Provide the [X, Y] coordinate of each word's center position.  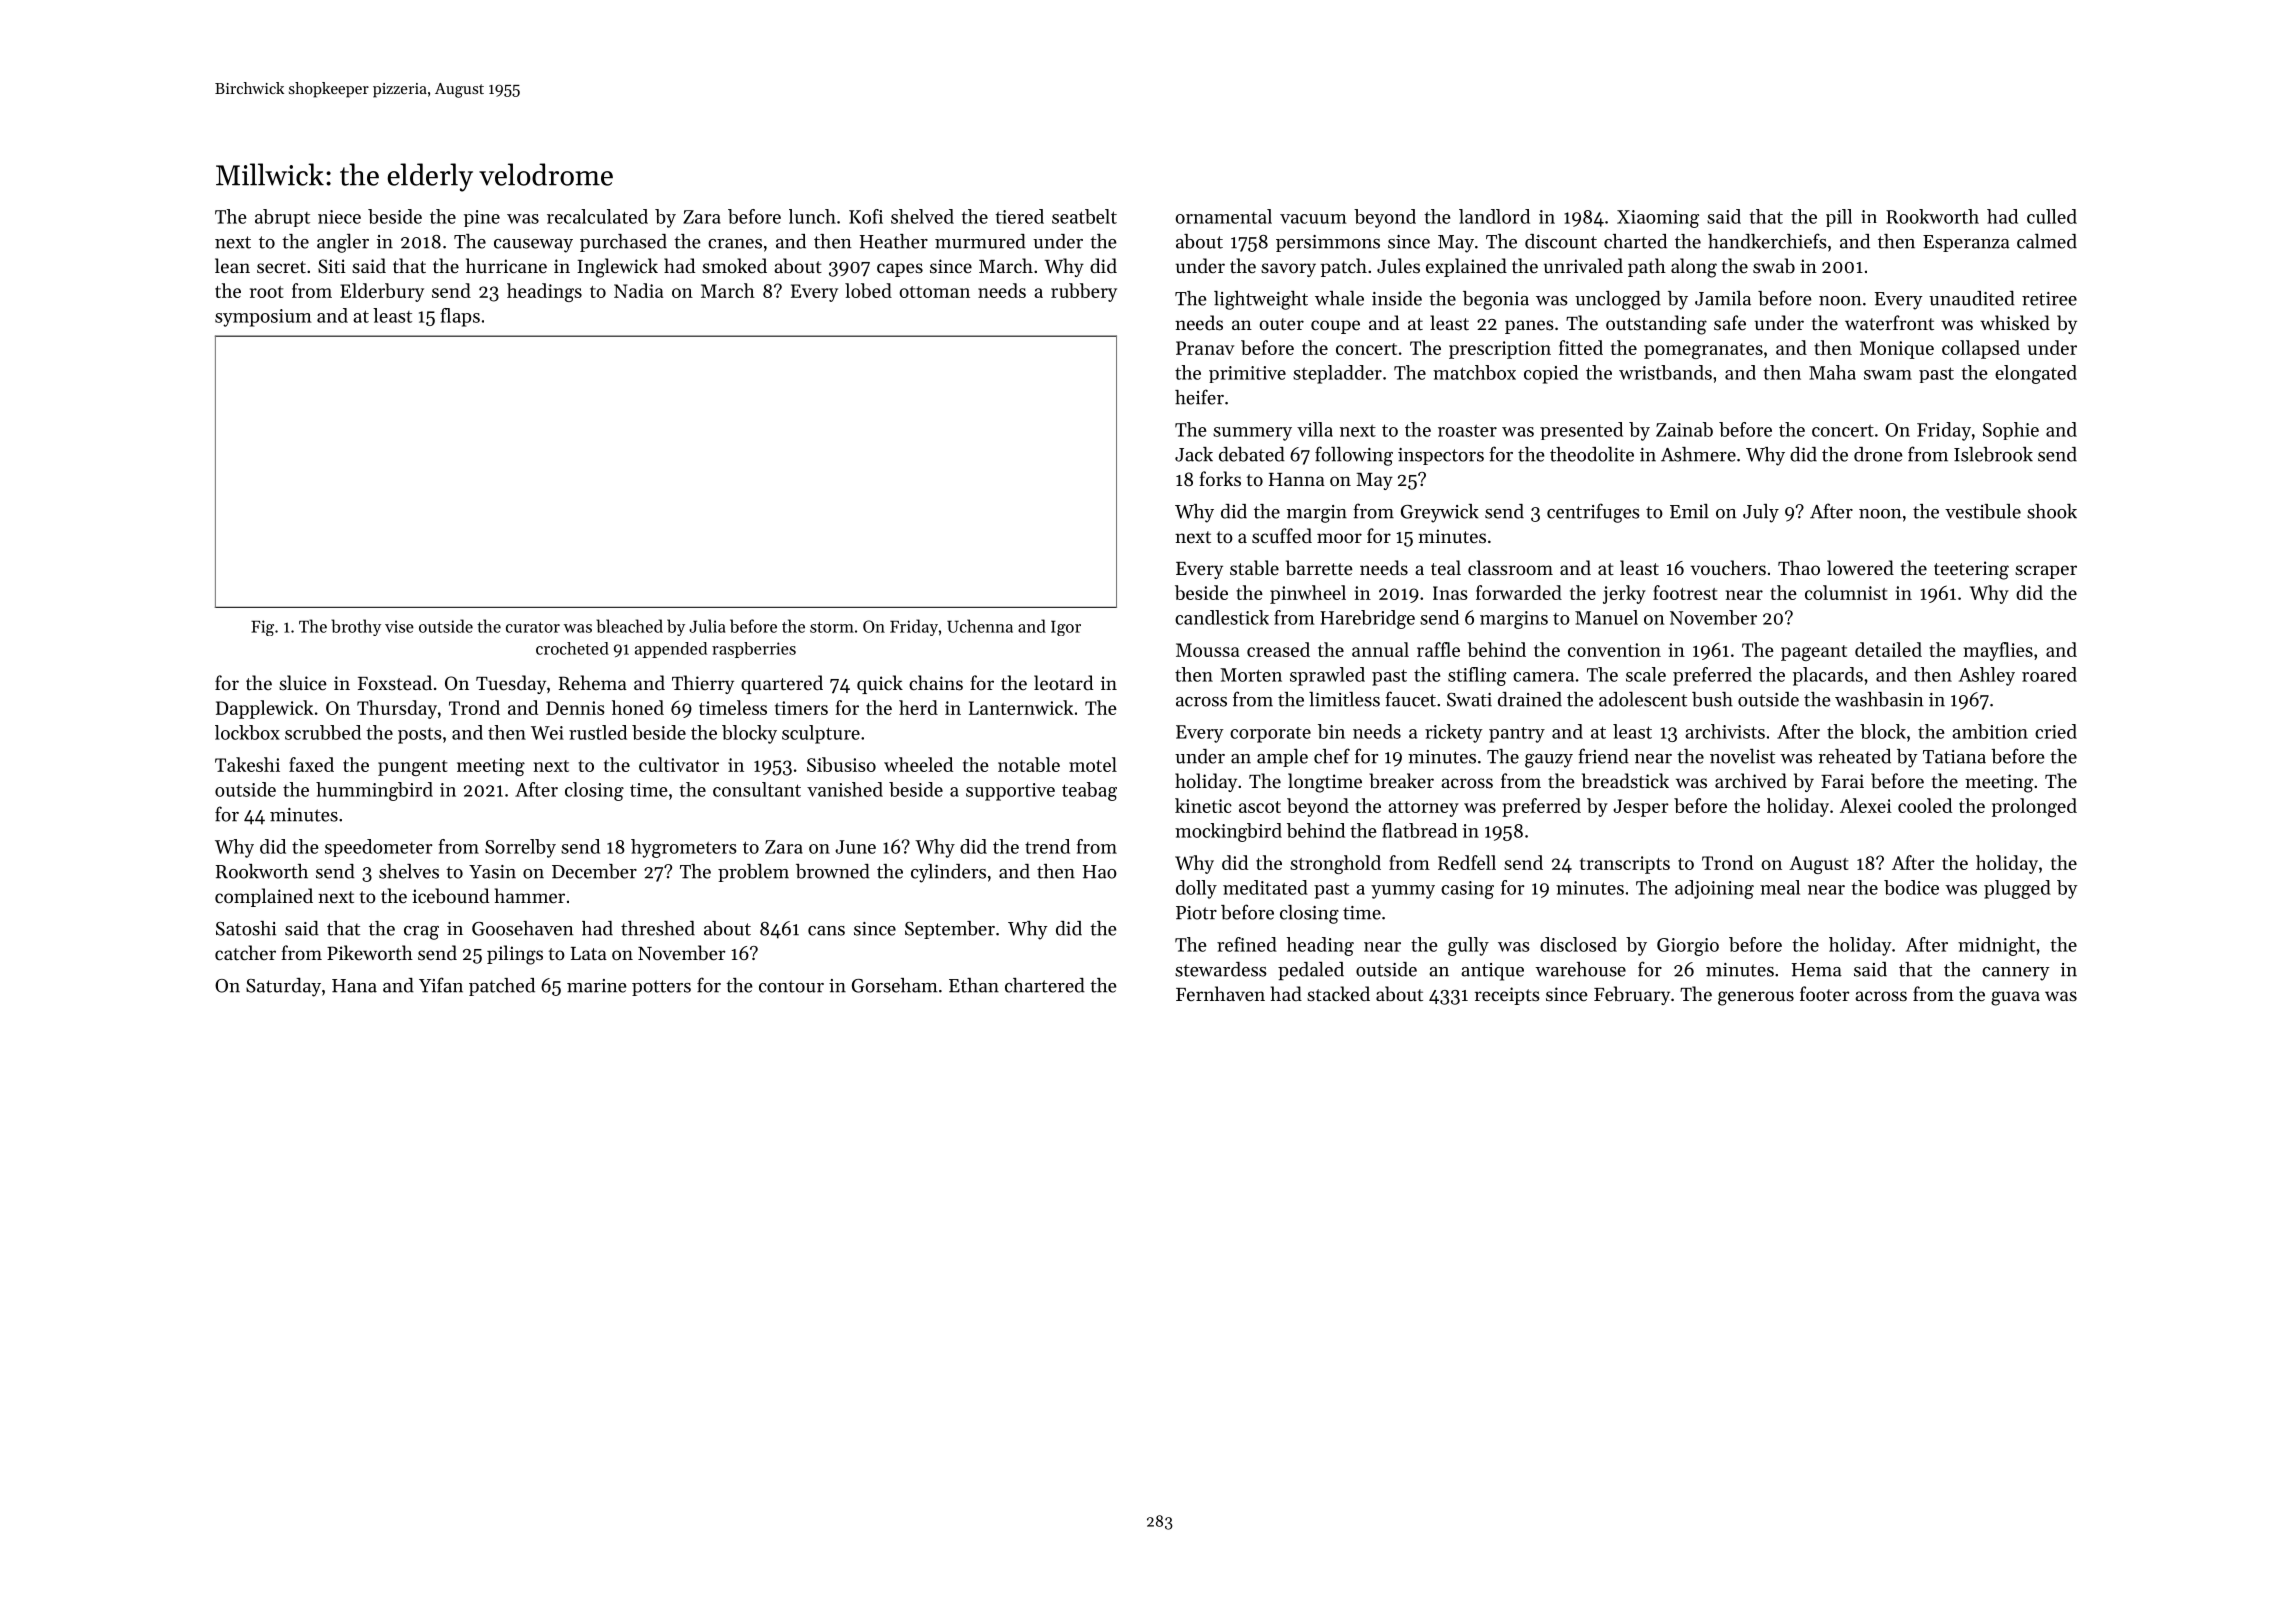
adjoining [1714, 889]
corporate [1270, 735]
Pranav [1205, 348]
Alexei [1866, 805]
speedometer [379, 848]
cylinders [948, 873]
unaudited [1972, 298]
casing [1467, 890]
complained [264, 897]
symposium [263, 318]
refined [1247, 944]
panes [1529, 327]
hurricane [506, 265]
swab [1774, 266]
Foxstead [395, 682]
